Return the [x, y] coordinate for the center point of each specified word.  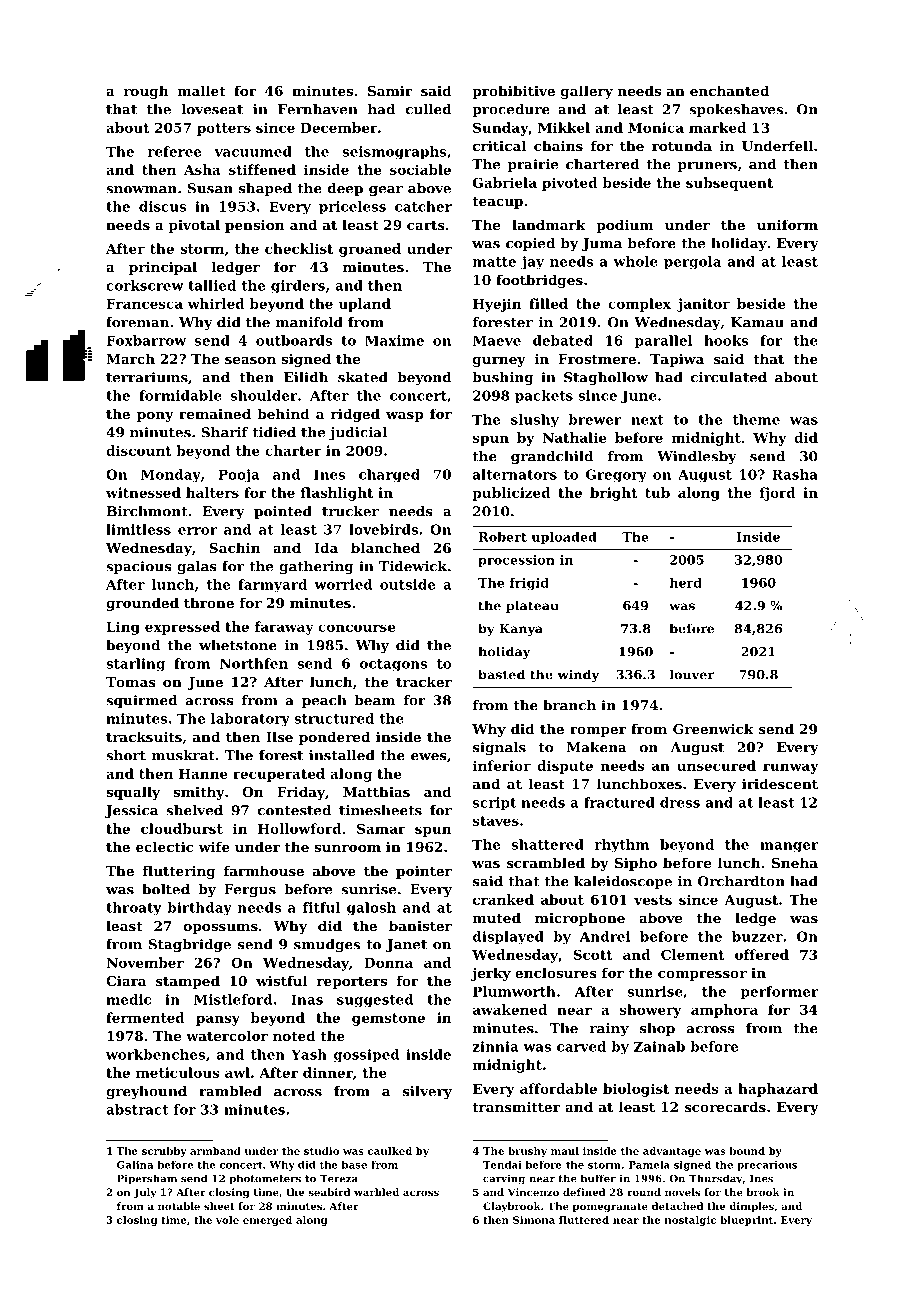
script [494, 803]
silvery [427, 1092]
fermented [145, 1017]
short [126, 755]
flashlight [337, 494]
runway [790, 768]
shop [657, 1029]
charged [389, 476]
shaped [265, 189]
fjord [778, 494]
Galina [135, 1165]
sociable [420, 169]
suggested [375, 1001]
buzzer [757, 936]
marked [717, 127]
